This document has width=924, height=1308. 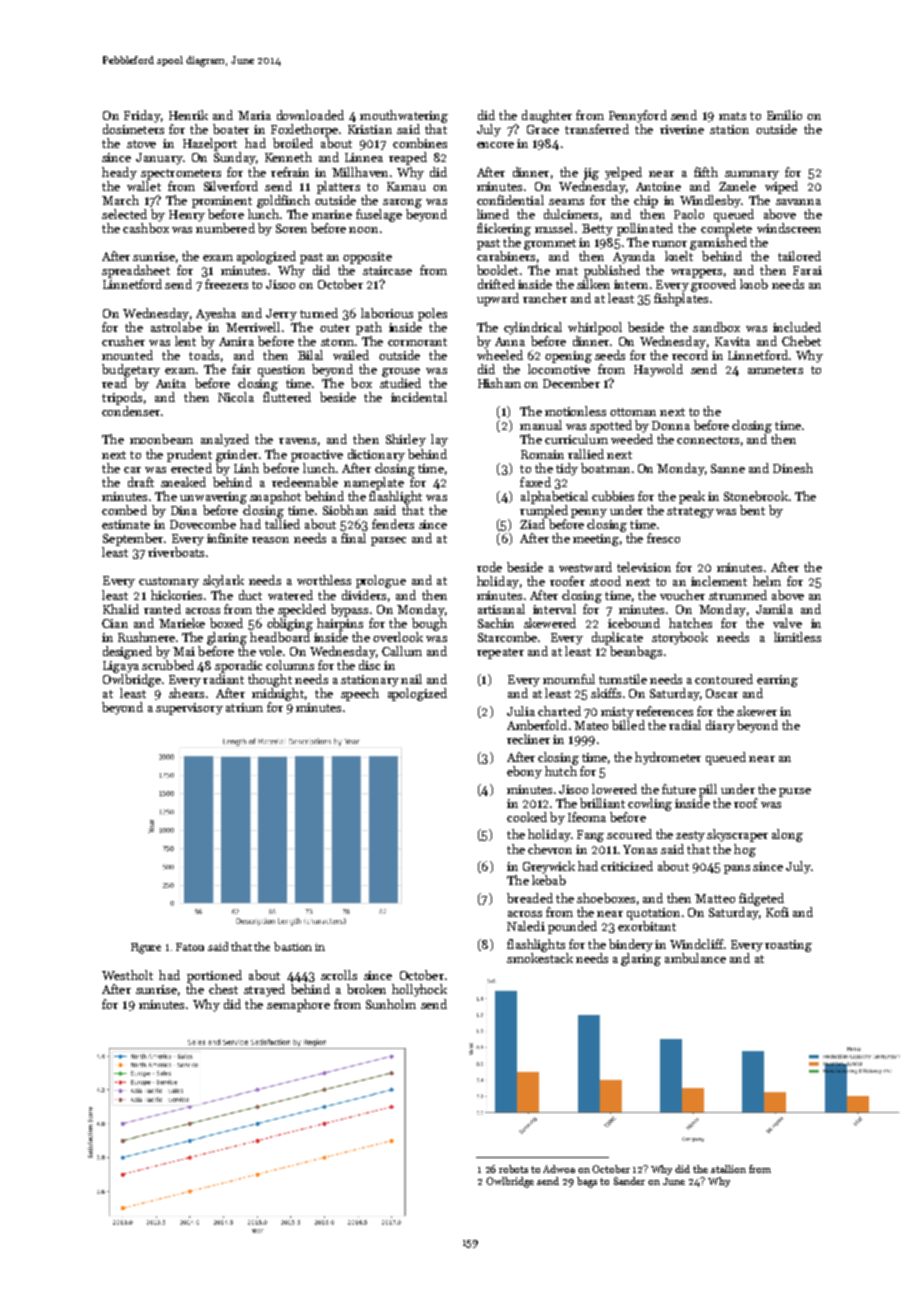 What do you see at coordinates (631, 945) in the document?
I see `bindery` at bounding box center [631, 945].
